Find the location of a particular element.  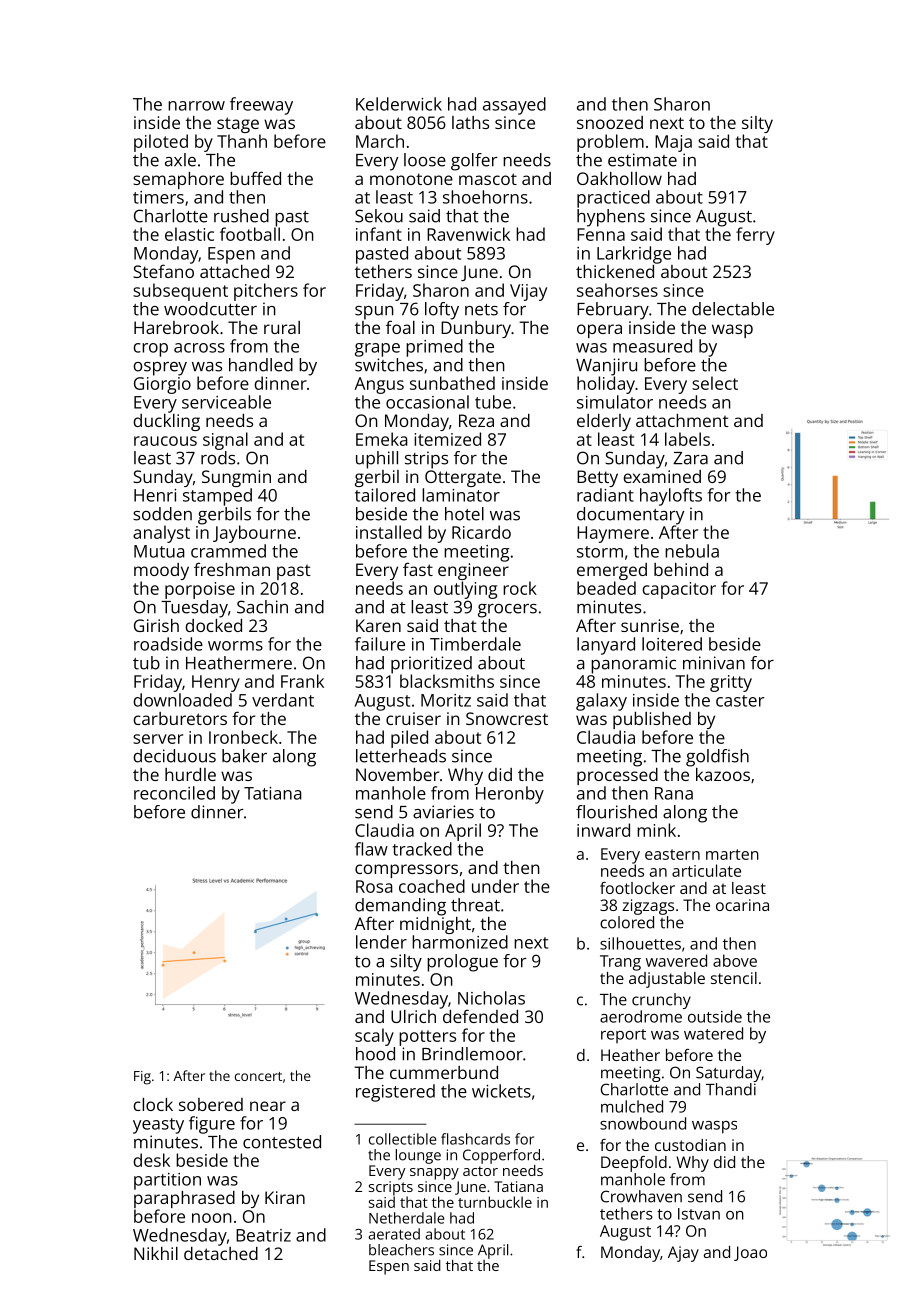

stamped is located at coordinates (217, 497).
